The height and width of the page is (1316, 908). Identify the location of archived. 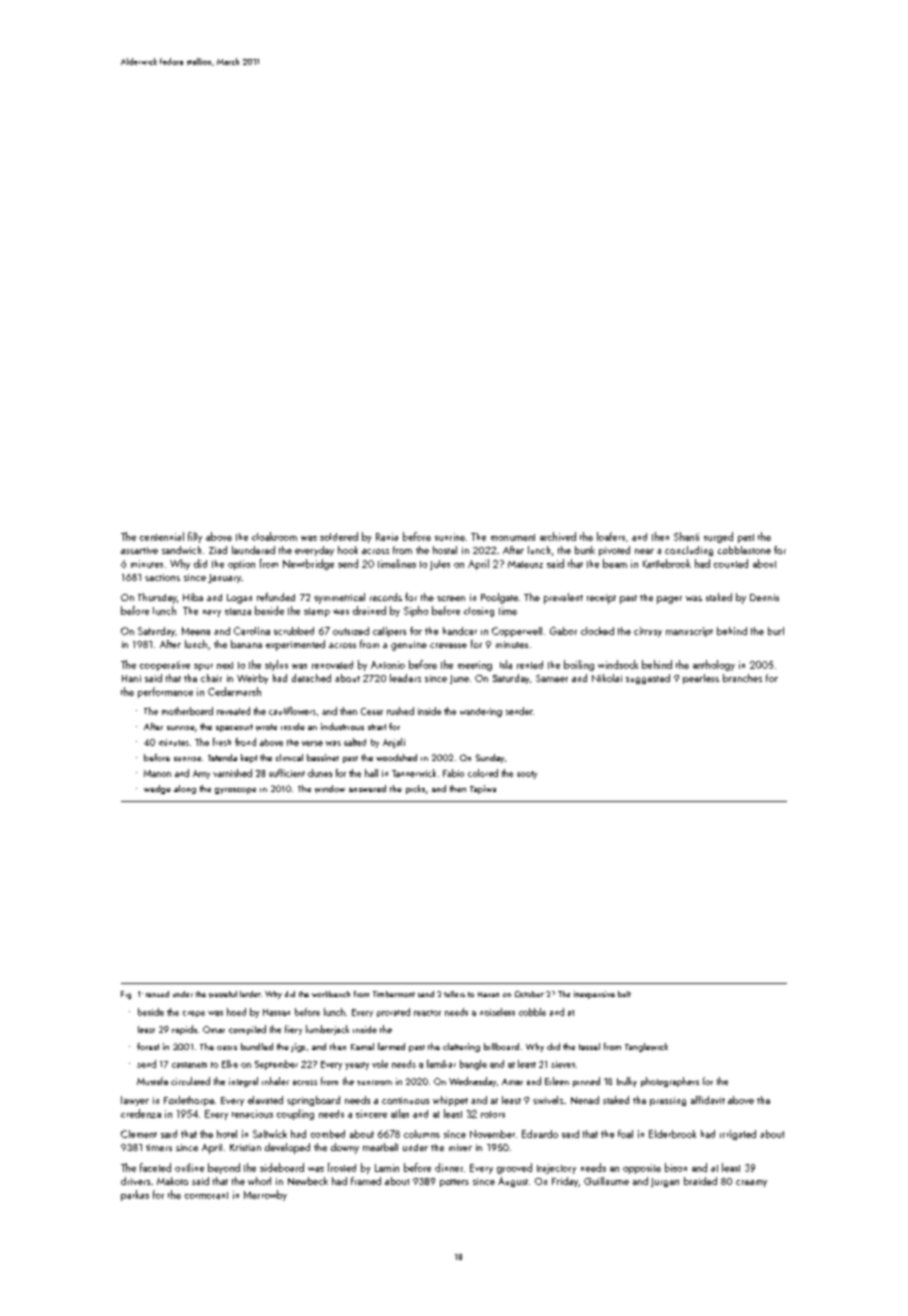
(558, 536).
